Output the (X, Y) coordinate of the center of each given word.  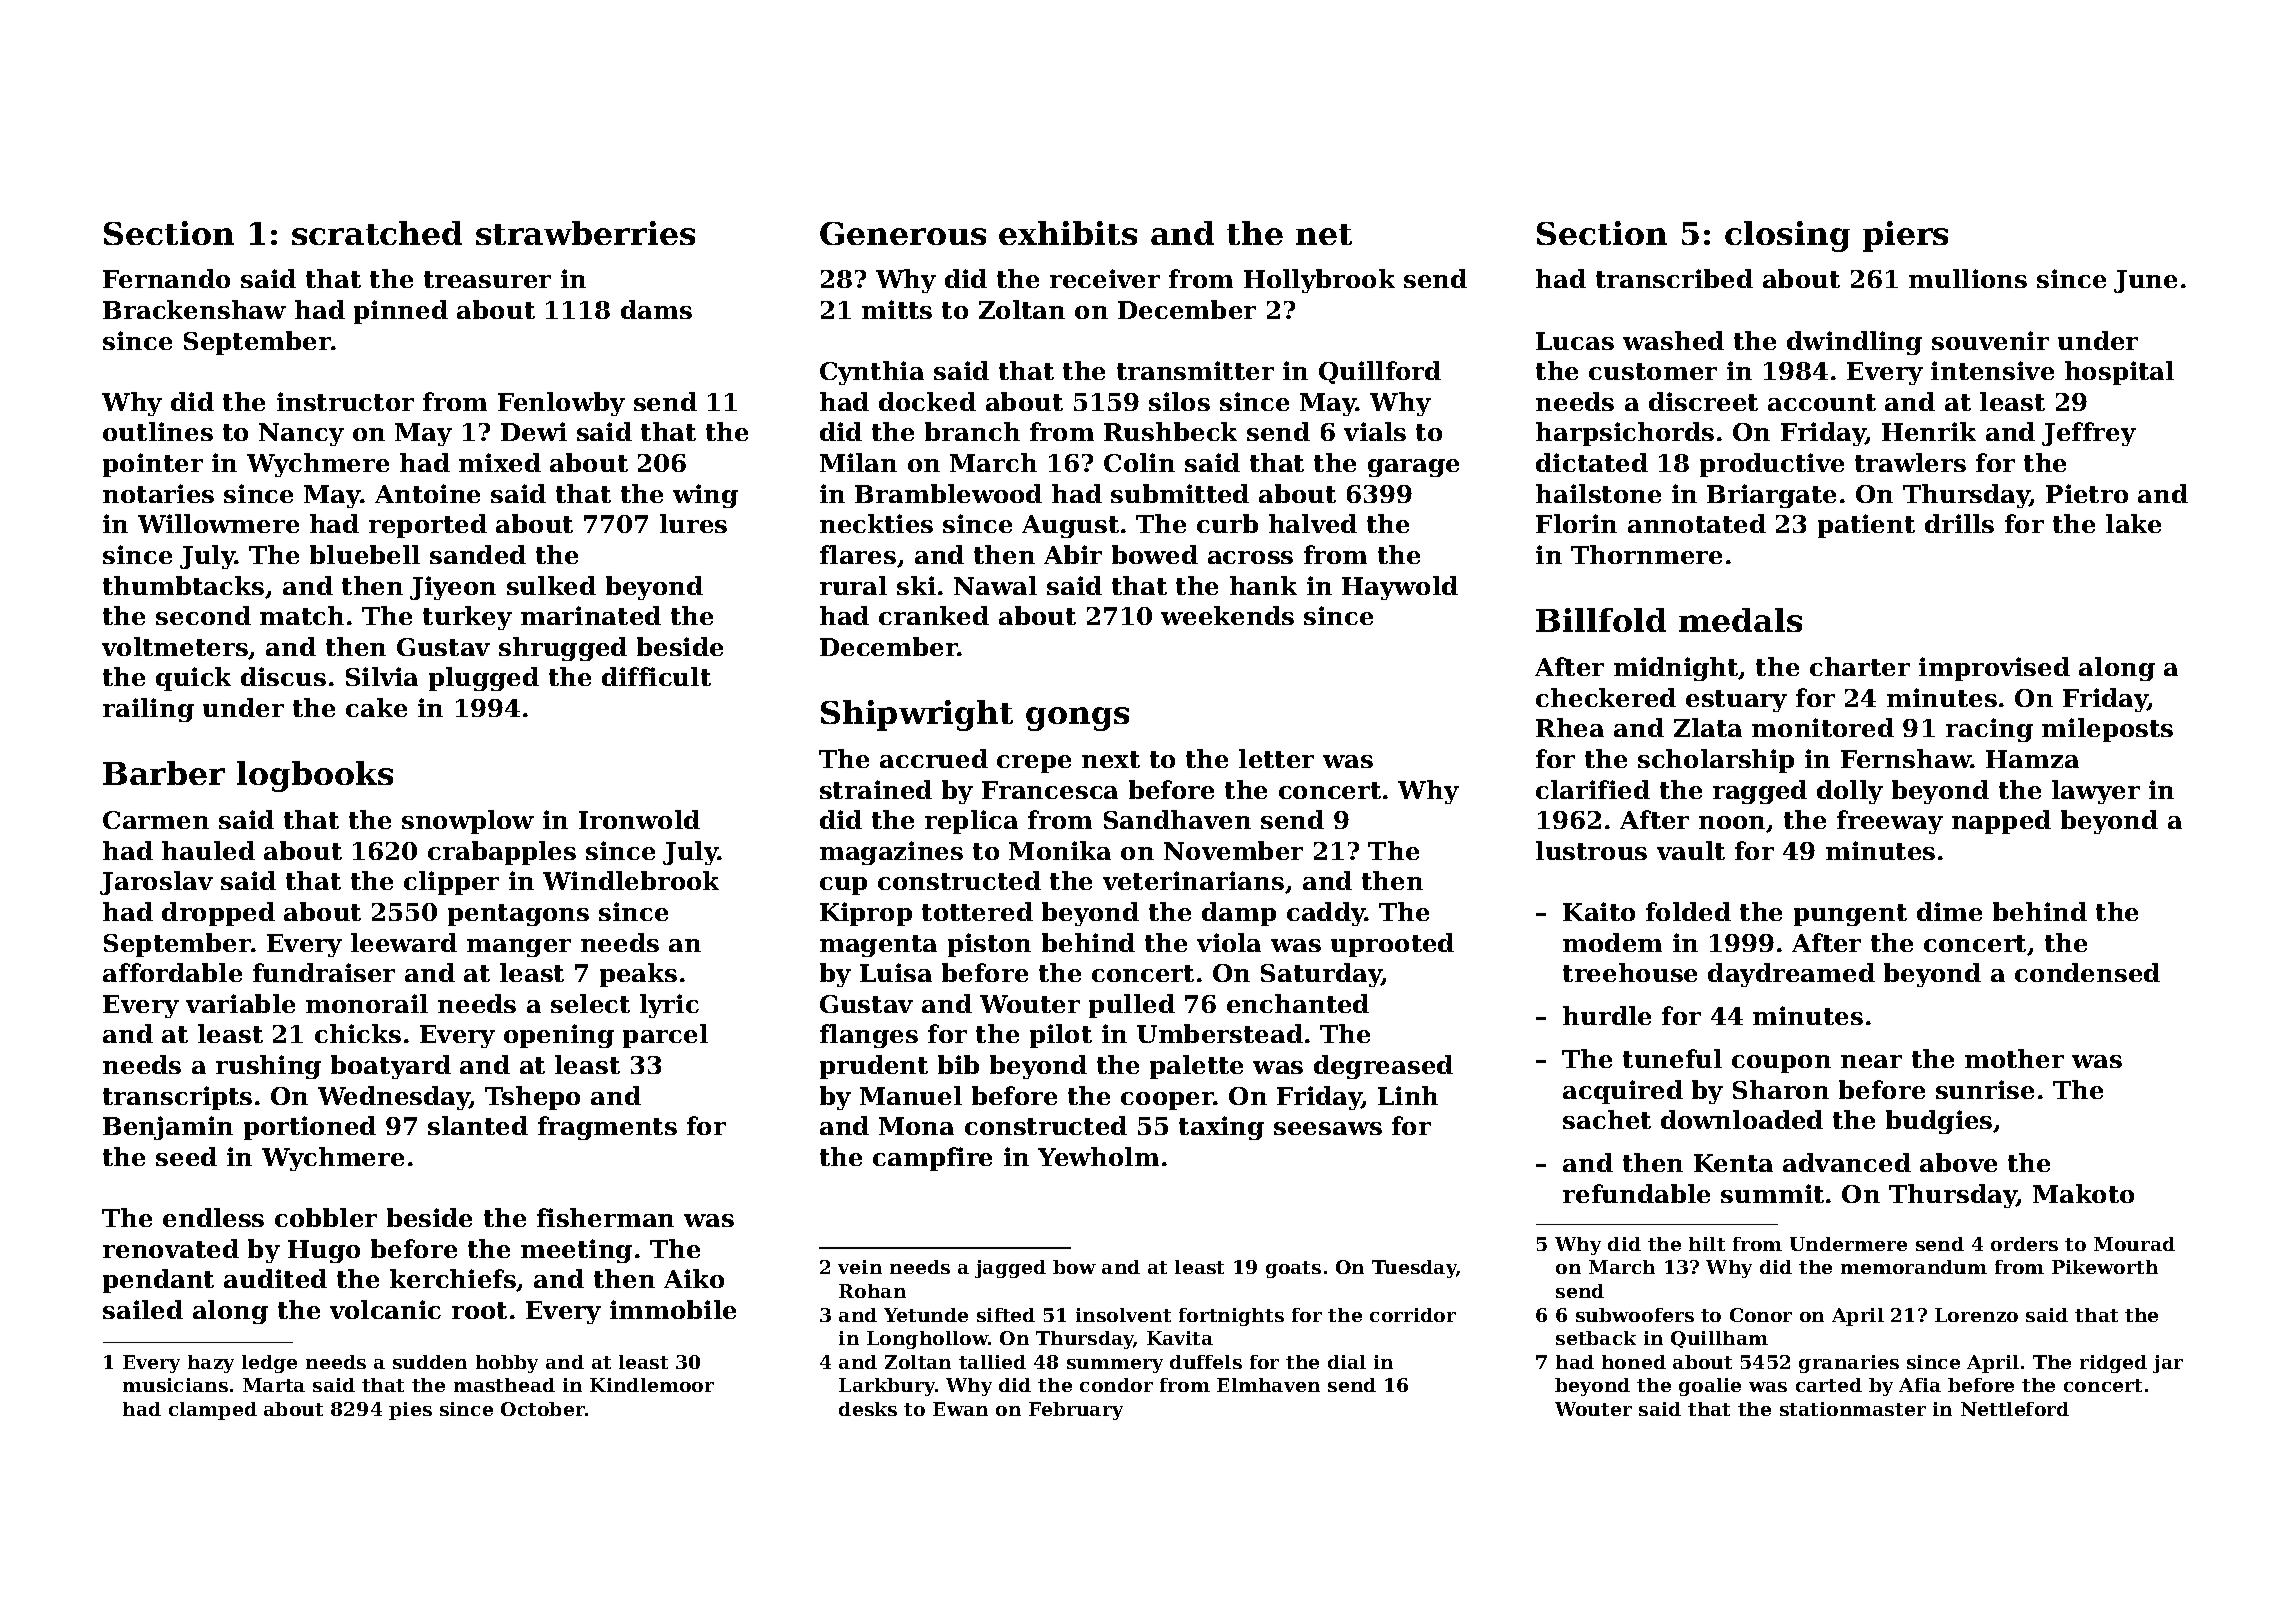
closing (1787, 236)
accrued (934, 758)
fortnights (1231, 1317)
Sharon (1781, 1089)
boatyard (391, 1067)
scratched (377, 233)
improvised (1994, 669)
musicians (175, 1385)
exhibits (1068, 233)
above (1958, 1162)
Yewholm (1098, 1156)
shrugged (563, 649)
